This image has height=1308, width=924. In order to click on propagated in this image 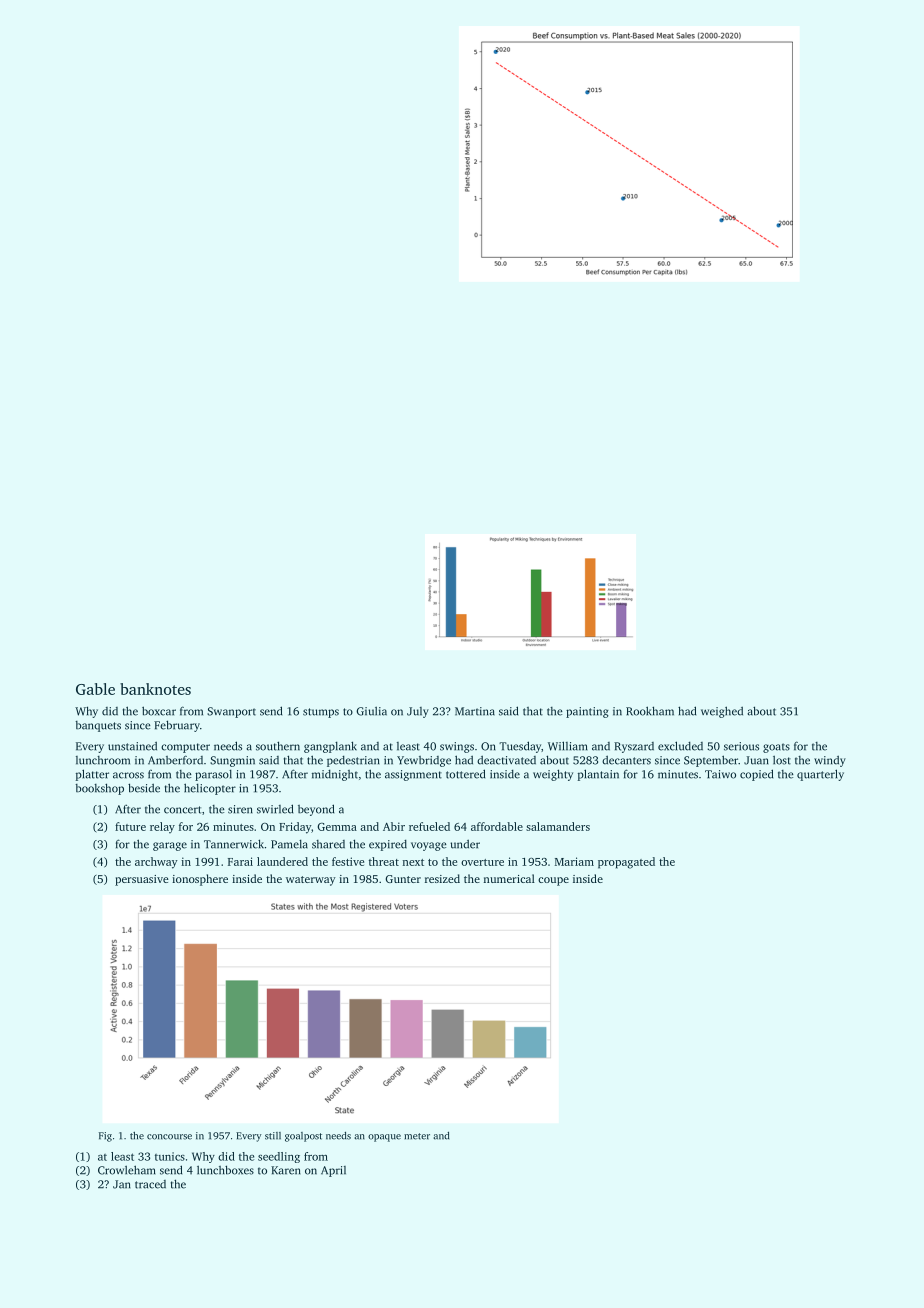, I will do `click(626, 863)`.
